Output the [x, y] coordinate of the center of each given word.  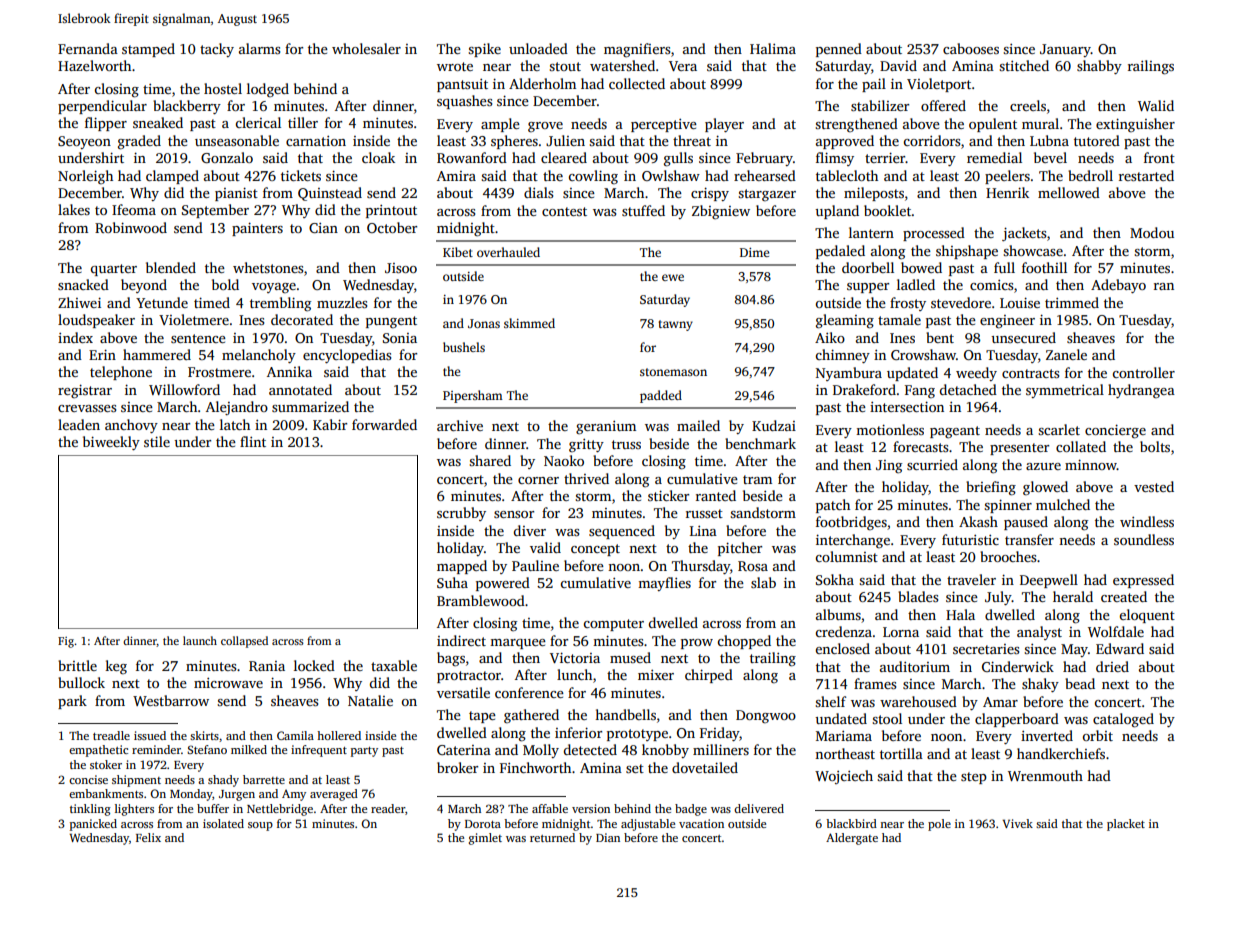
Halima [773, 48]
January [1065, 50]
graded [139, 142]
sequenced [622, 532]
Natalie [370, 700]
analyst [1039, 633]
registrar [85, 391]
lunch [574, 674]
